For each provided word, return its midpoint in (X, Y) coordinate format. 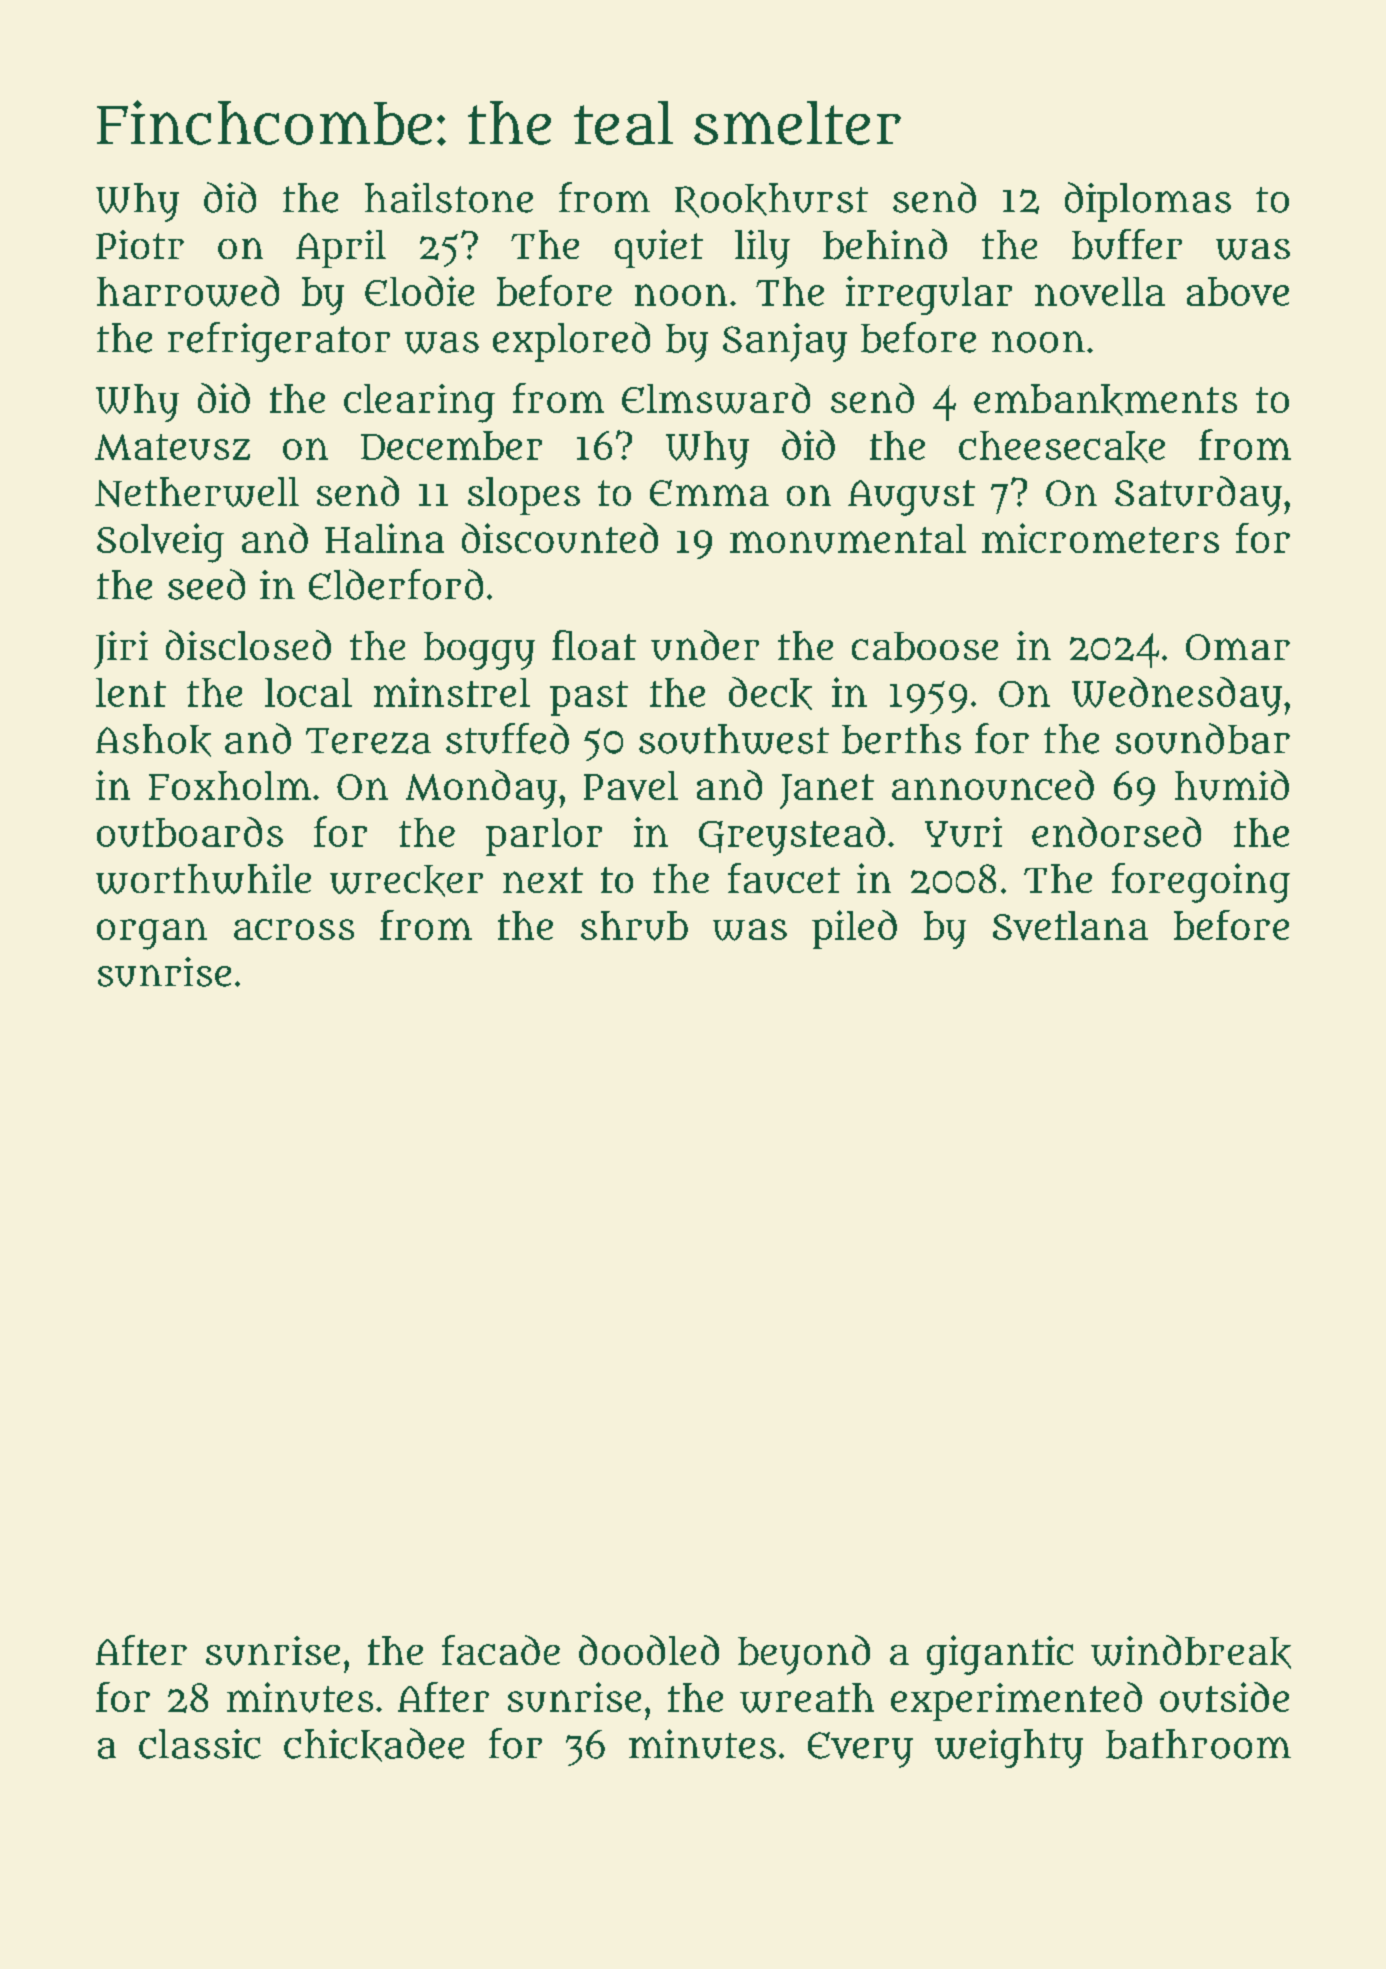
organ (152, 934)
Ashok (153, 740)
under (705, 645)
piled (854, 929)
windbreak (1191, 1652)
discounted (560, 538)
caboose (925, 646)
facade (501, 1650)
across (294, 929)
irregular (929, 295)
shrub (634, 926)
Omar (1238, 647)
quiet (659, 248)
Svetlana (1070, 926)
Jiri (121, 650)
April (341, 249)
